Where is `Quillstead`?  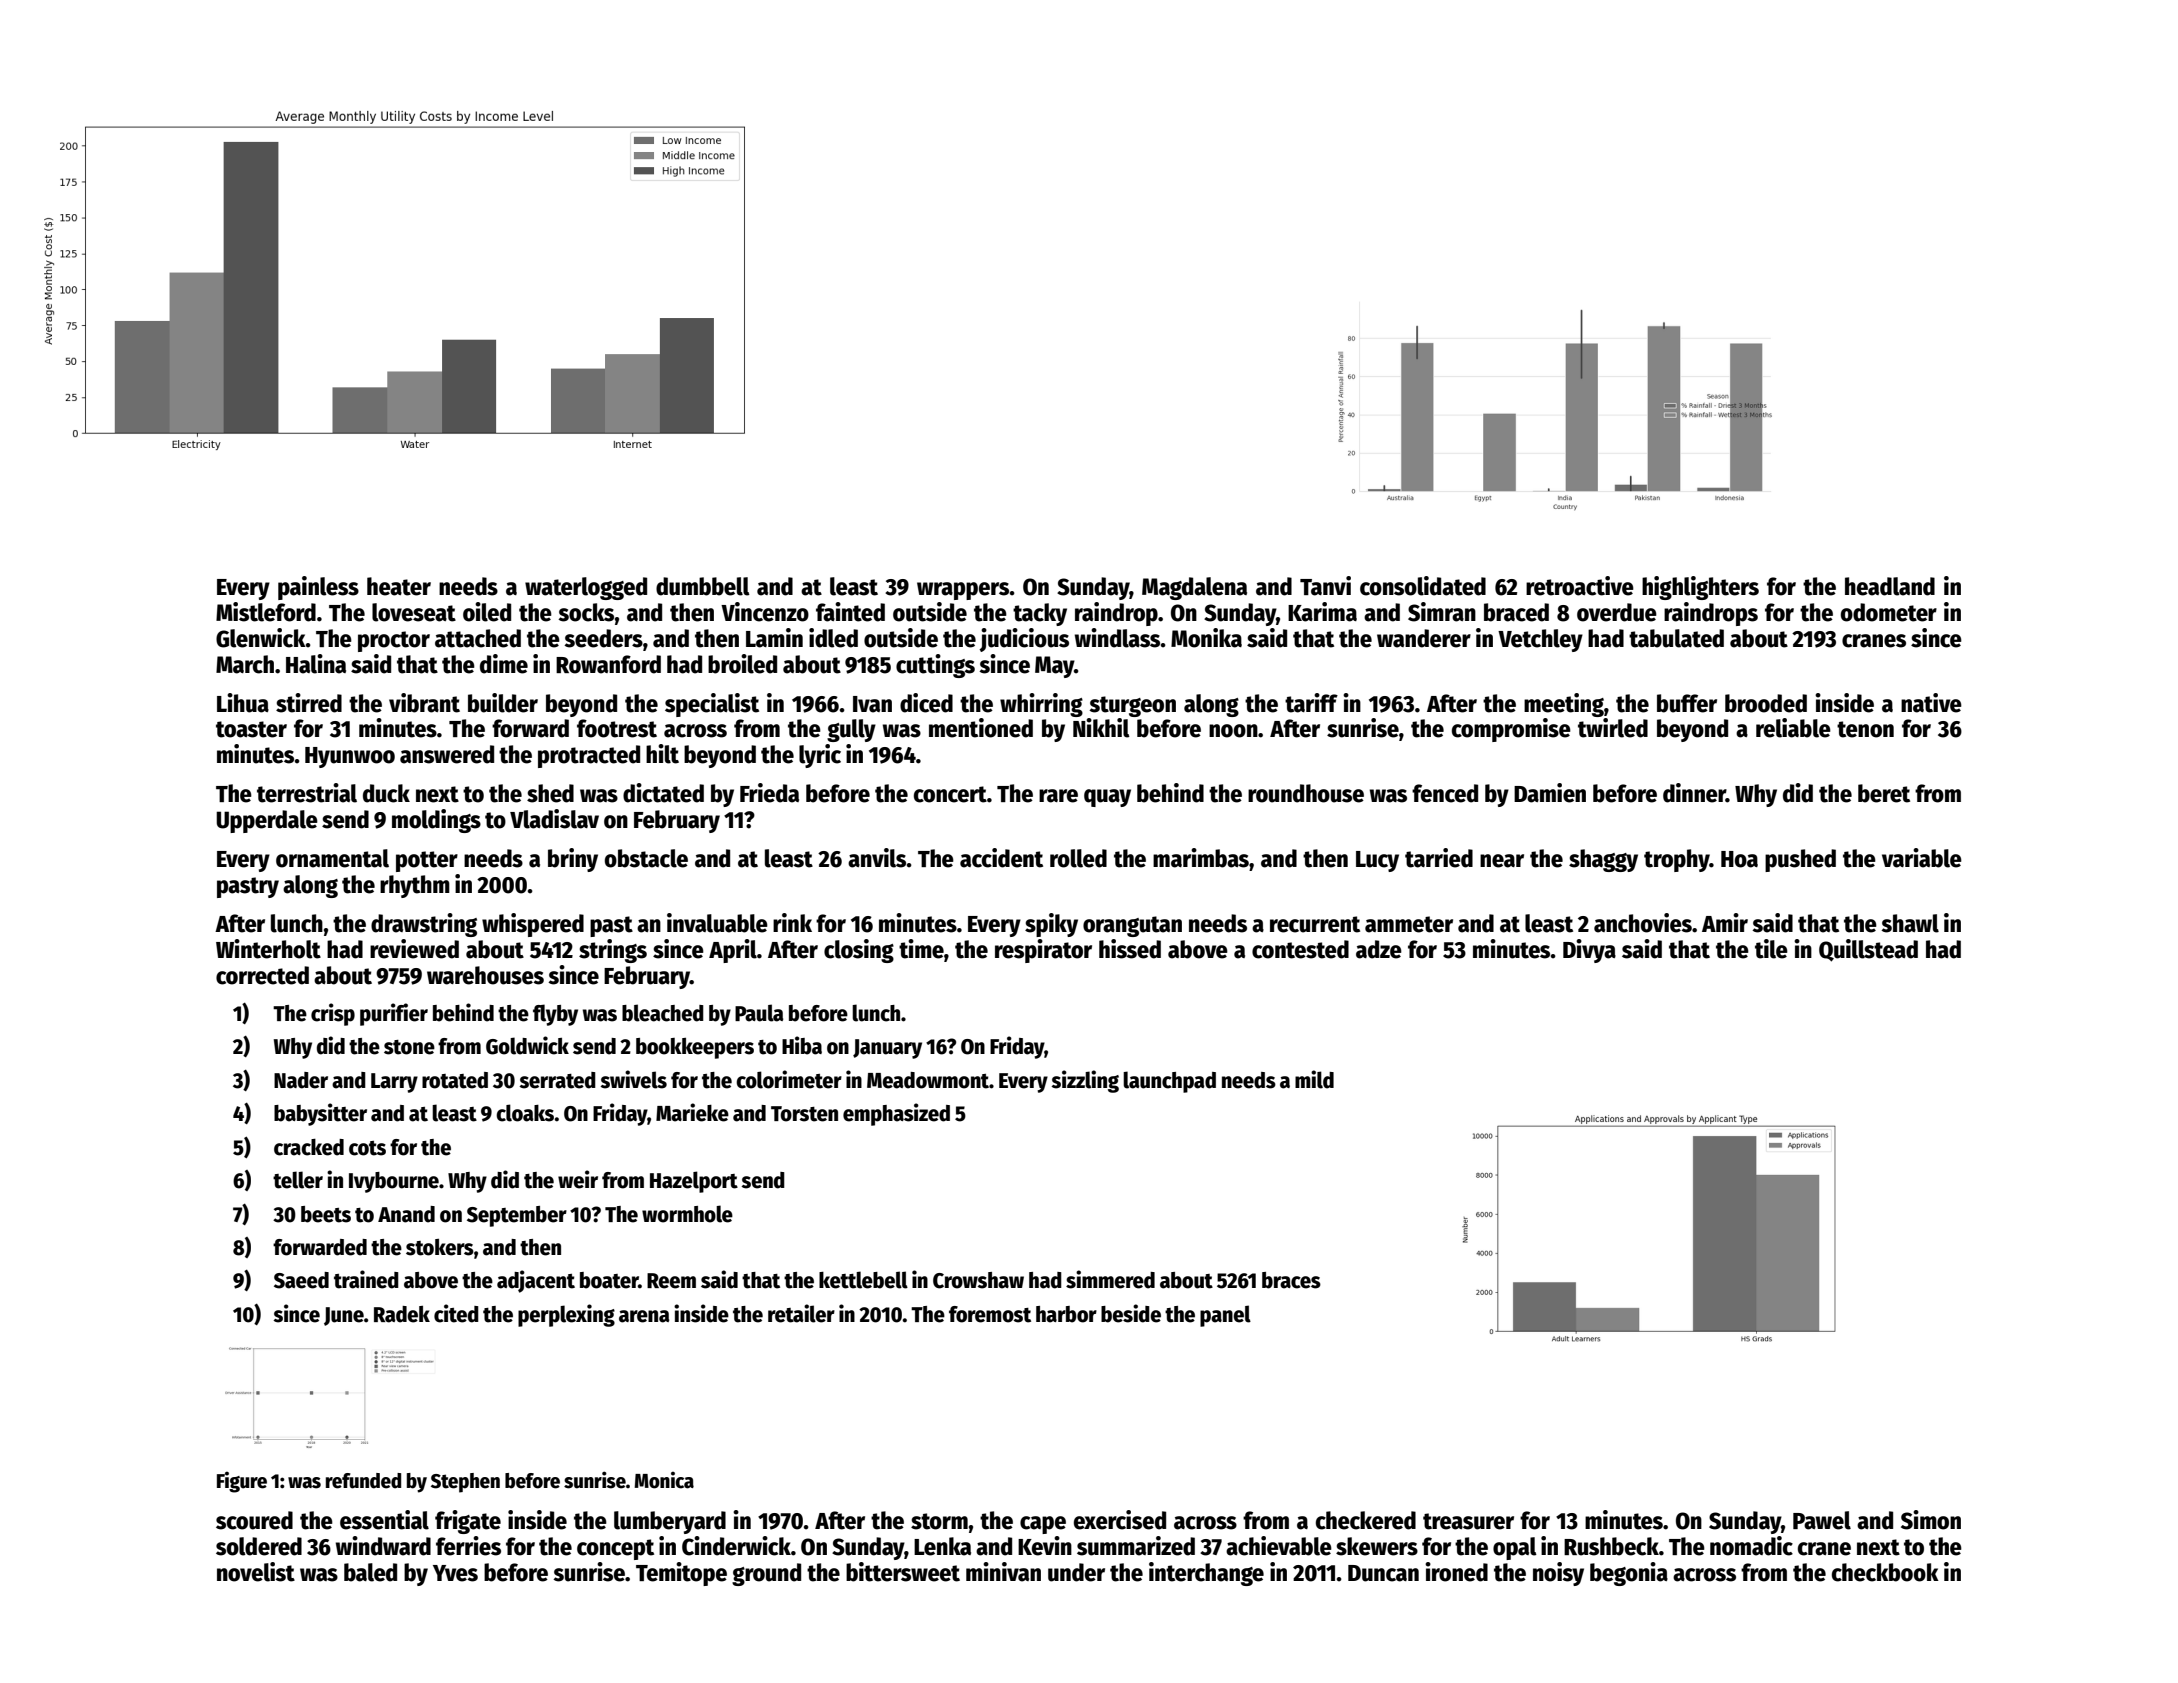 Quillstead is located at coordinates (1868, 950).
